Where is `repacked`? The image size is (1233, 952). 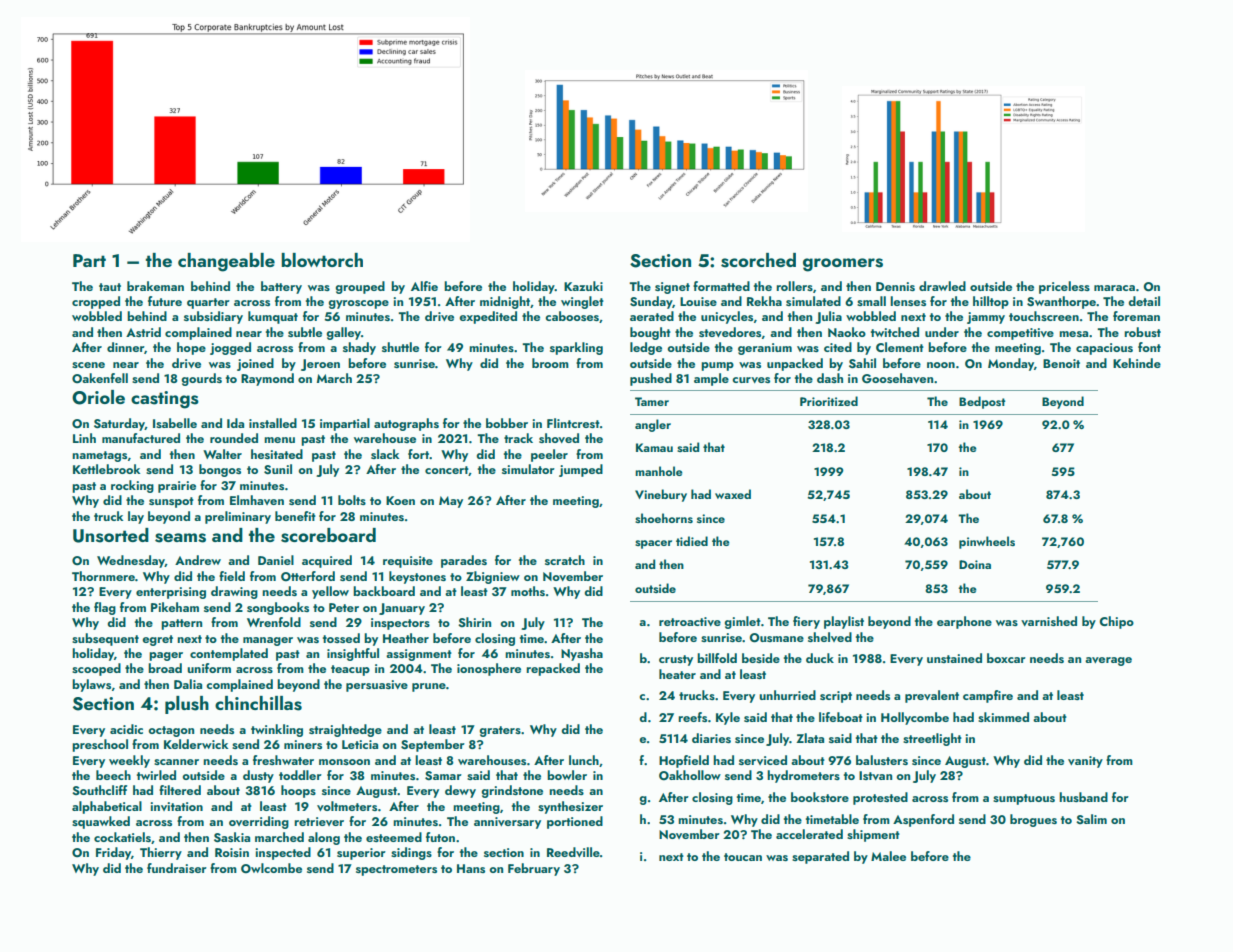 repacked is located at coordinates (553, 669).
